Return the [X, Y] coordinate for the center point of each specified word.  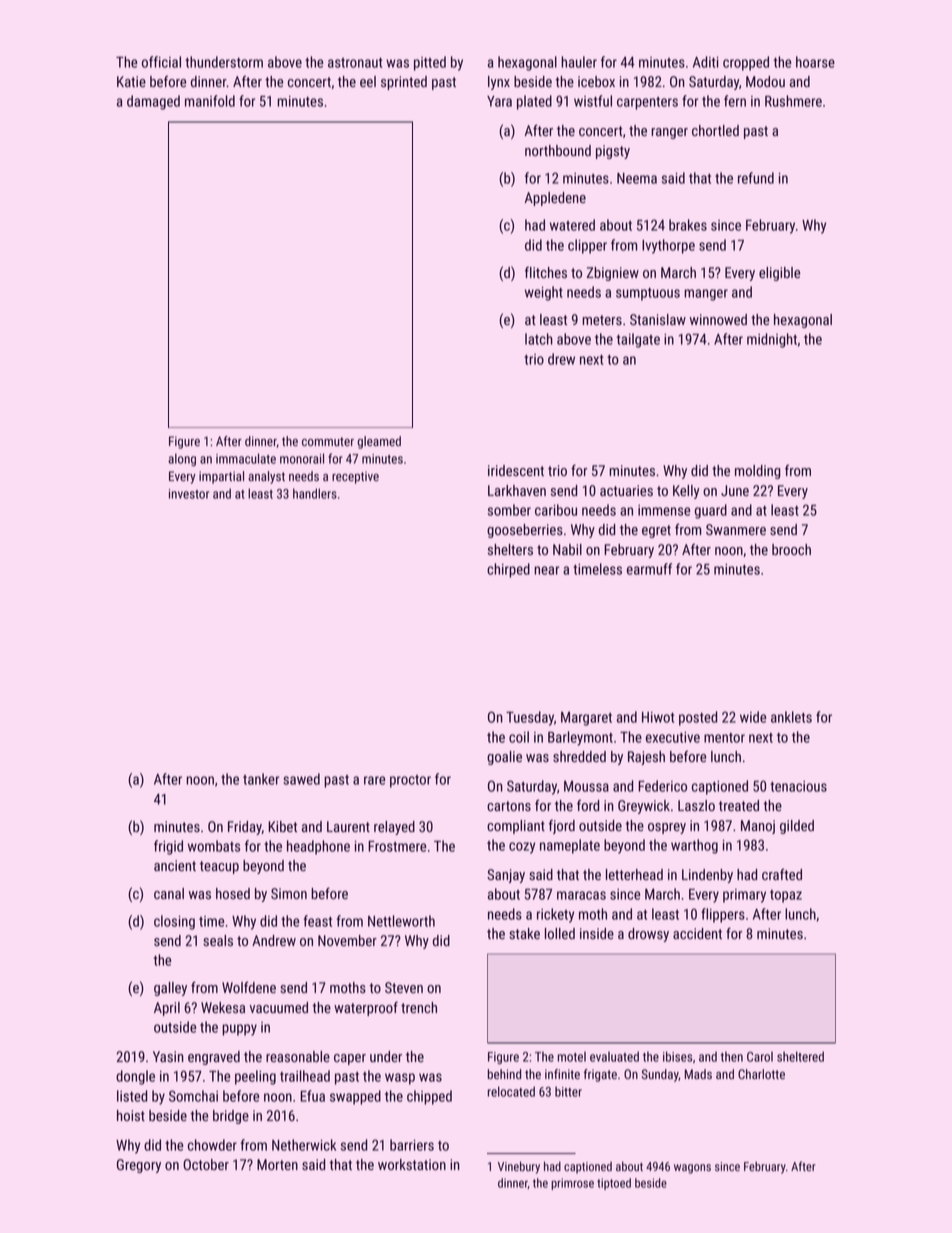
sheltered [800, 1056]
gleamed [379, 442]
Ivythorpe [668, 246]
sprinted [404, 83]
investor [189, 494]
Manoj [758, 827]
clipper [587, 246]
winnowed [718, 319]
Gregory [139, 1166]
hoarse [815, 62]
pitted [430, 63]
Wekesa [223, 1007]
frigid [168, 847]
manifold [210, 101]
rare [374, 780]
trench [419, 1007]
